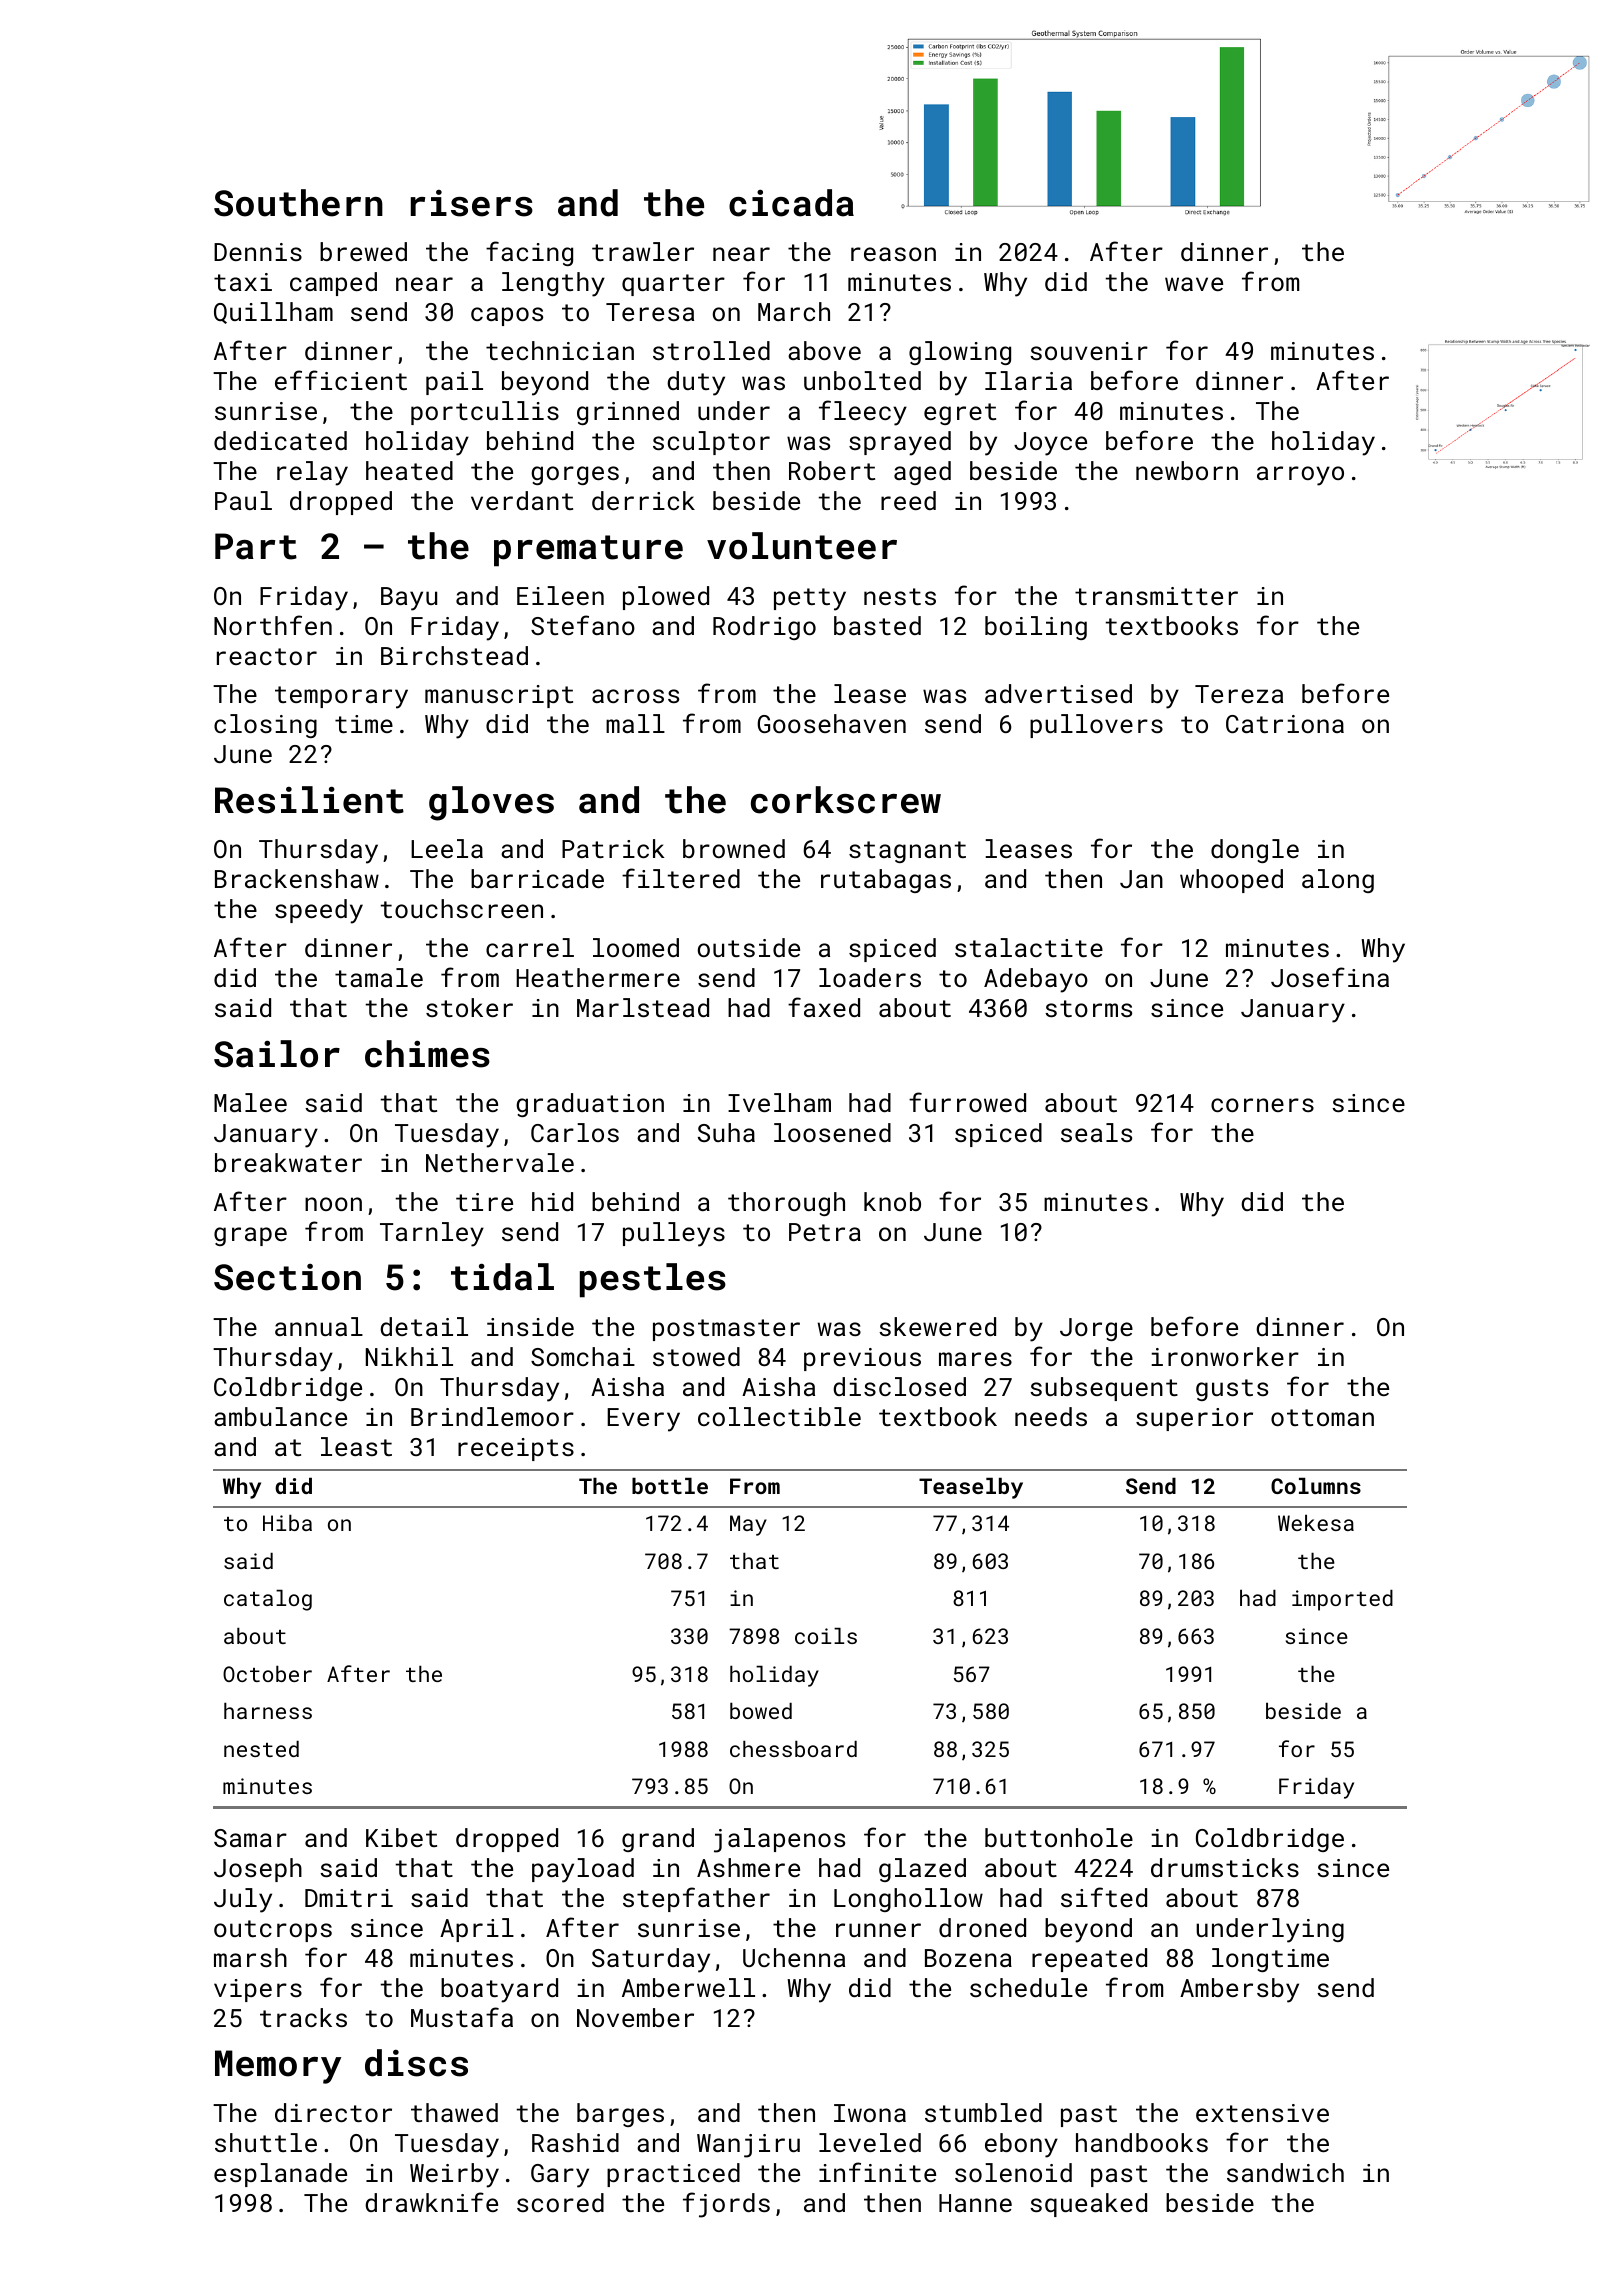  Describe the element at coordinates (726, 2205) in the screenshot. I see `fjords` at that location.
